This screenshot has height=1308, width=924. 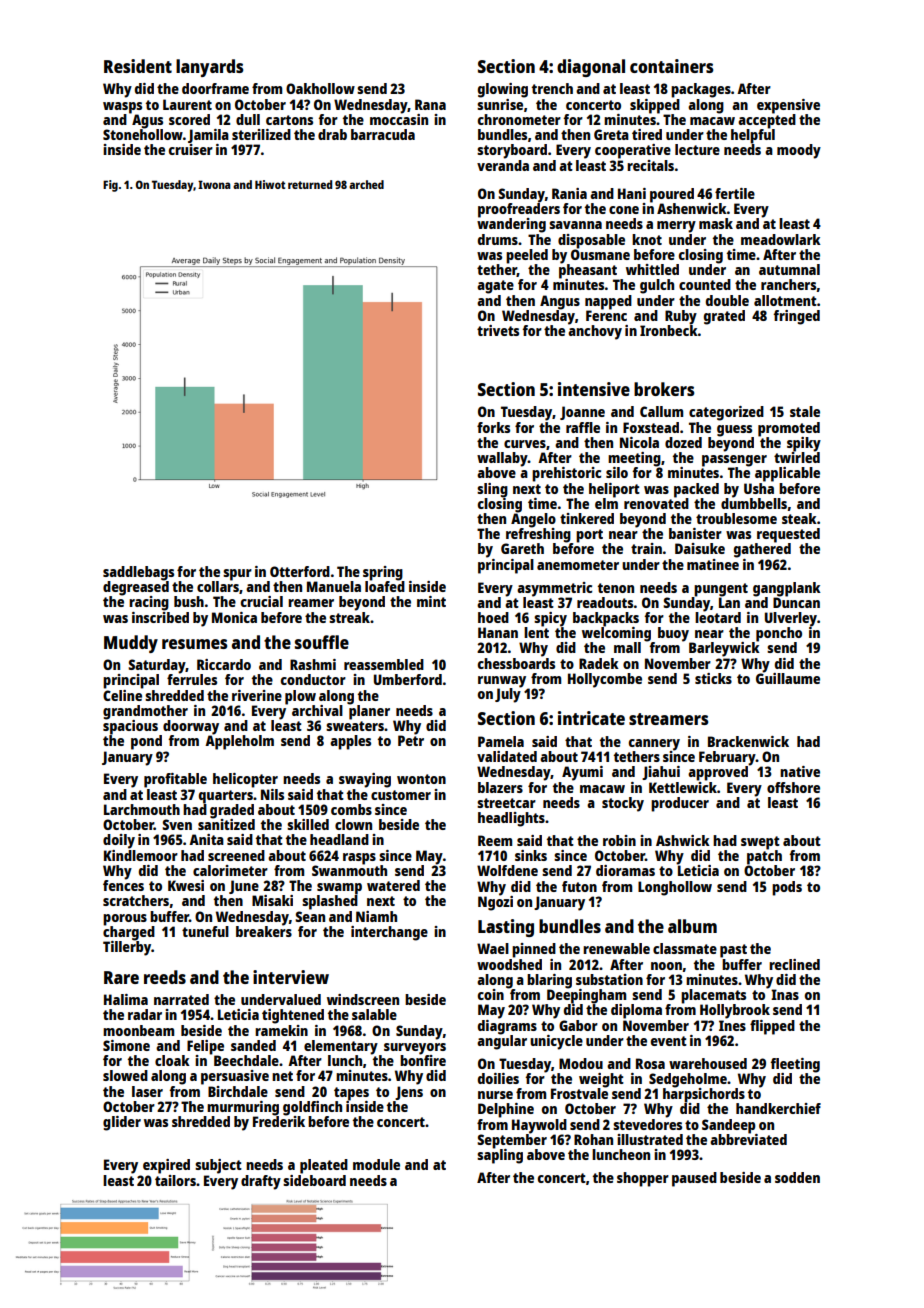 I want to click on trivets, so click(x=498, y=330).
